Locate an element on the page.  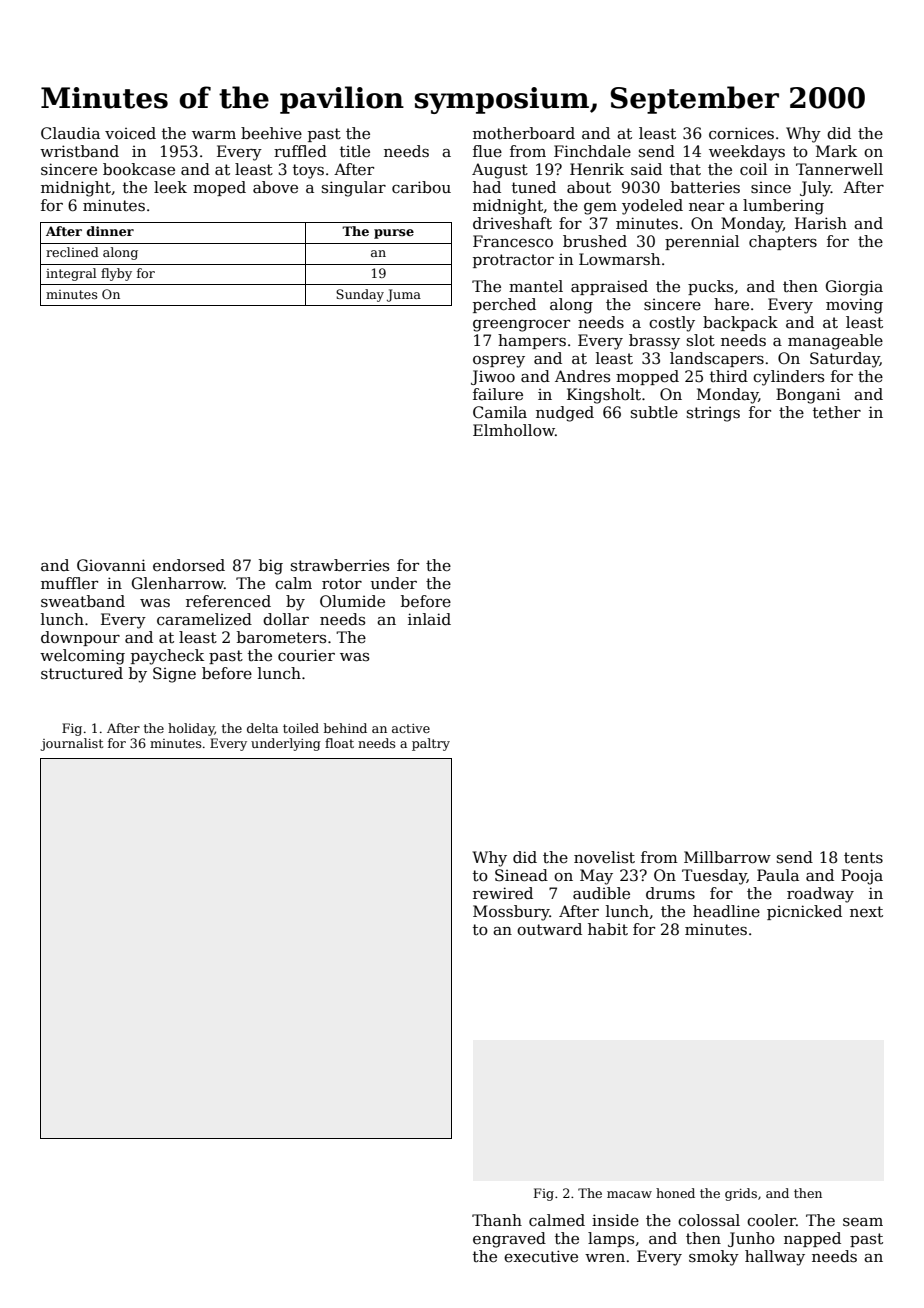
active is located at coordinates (411, 728).
